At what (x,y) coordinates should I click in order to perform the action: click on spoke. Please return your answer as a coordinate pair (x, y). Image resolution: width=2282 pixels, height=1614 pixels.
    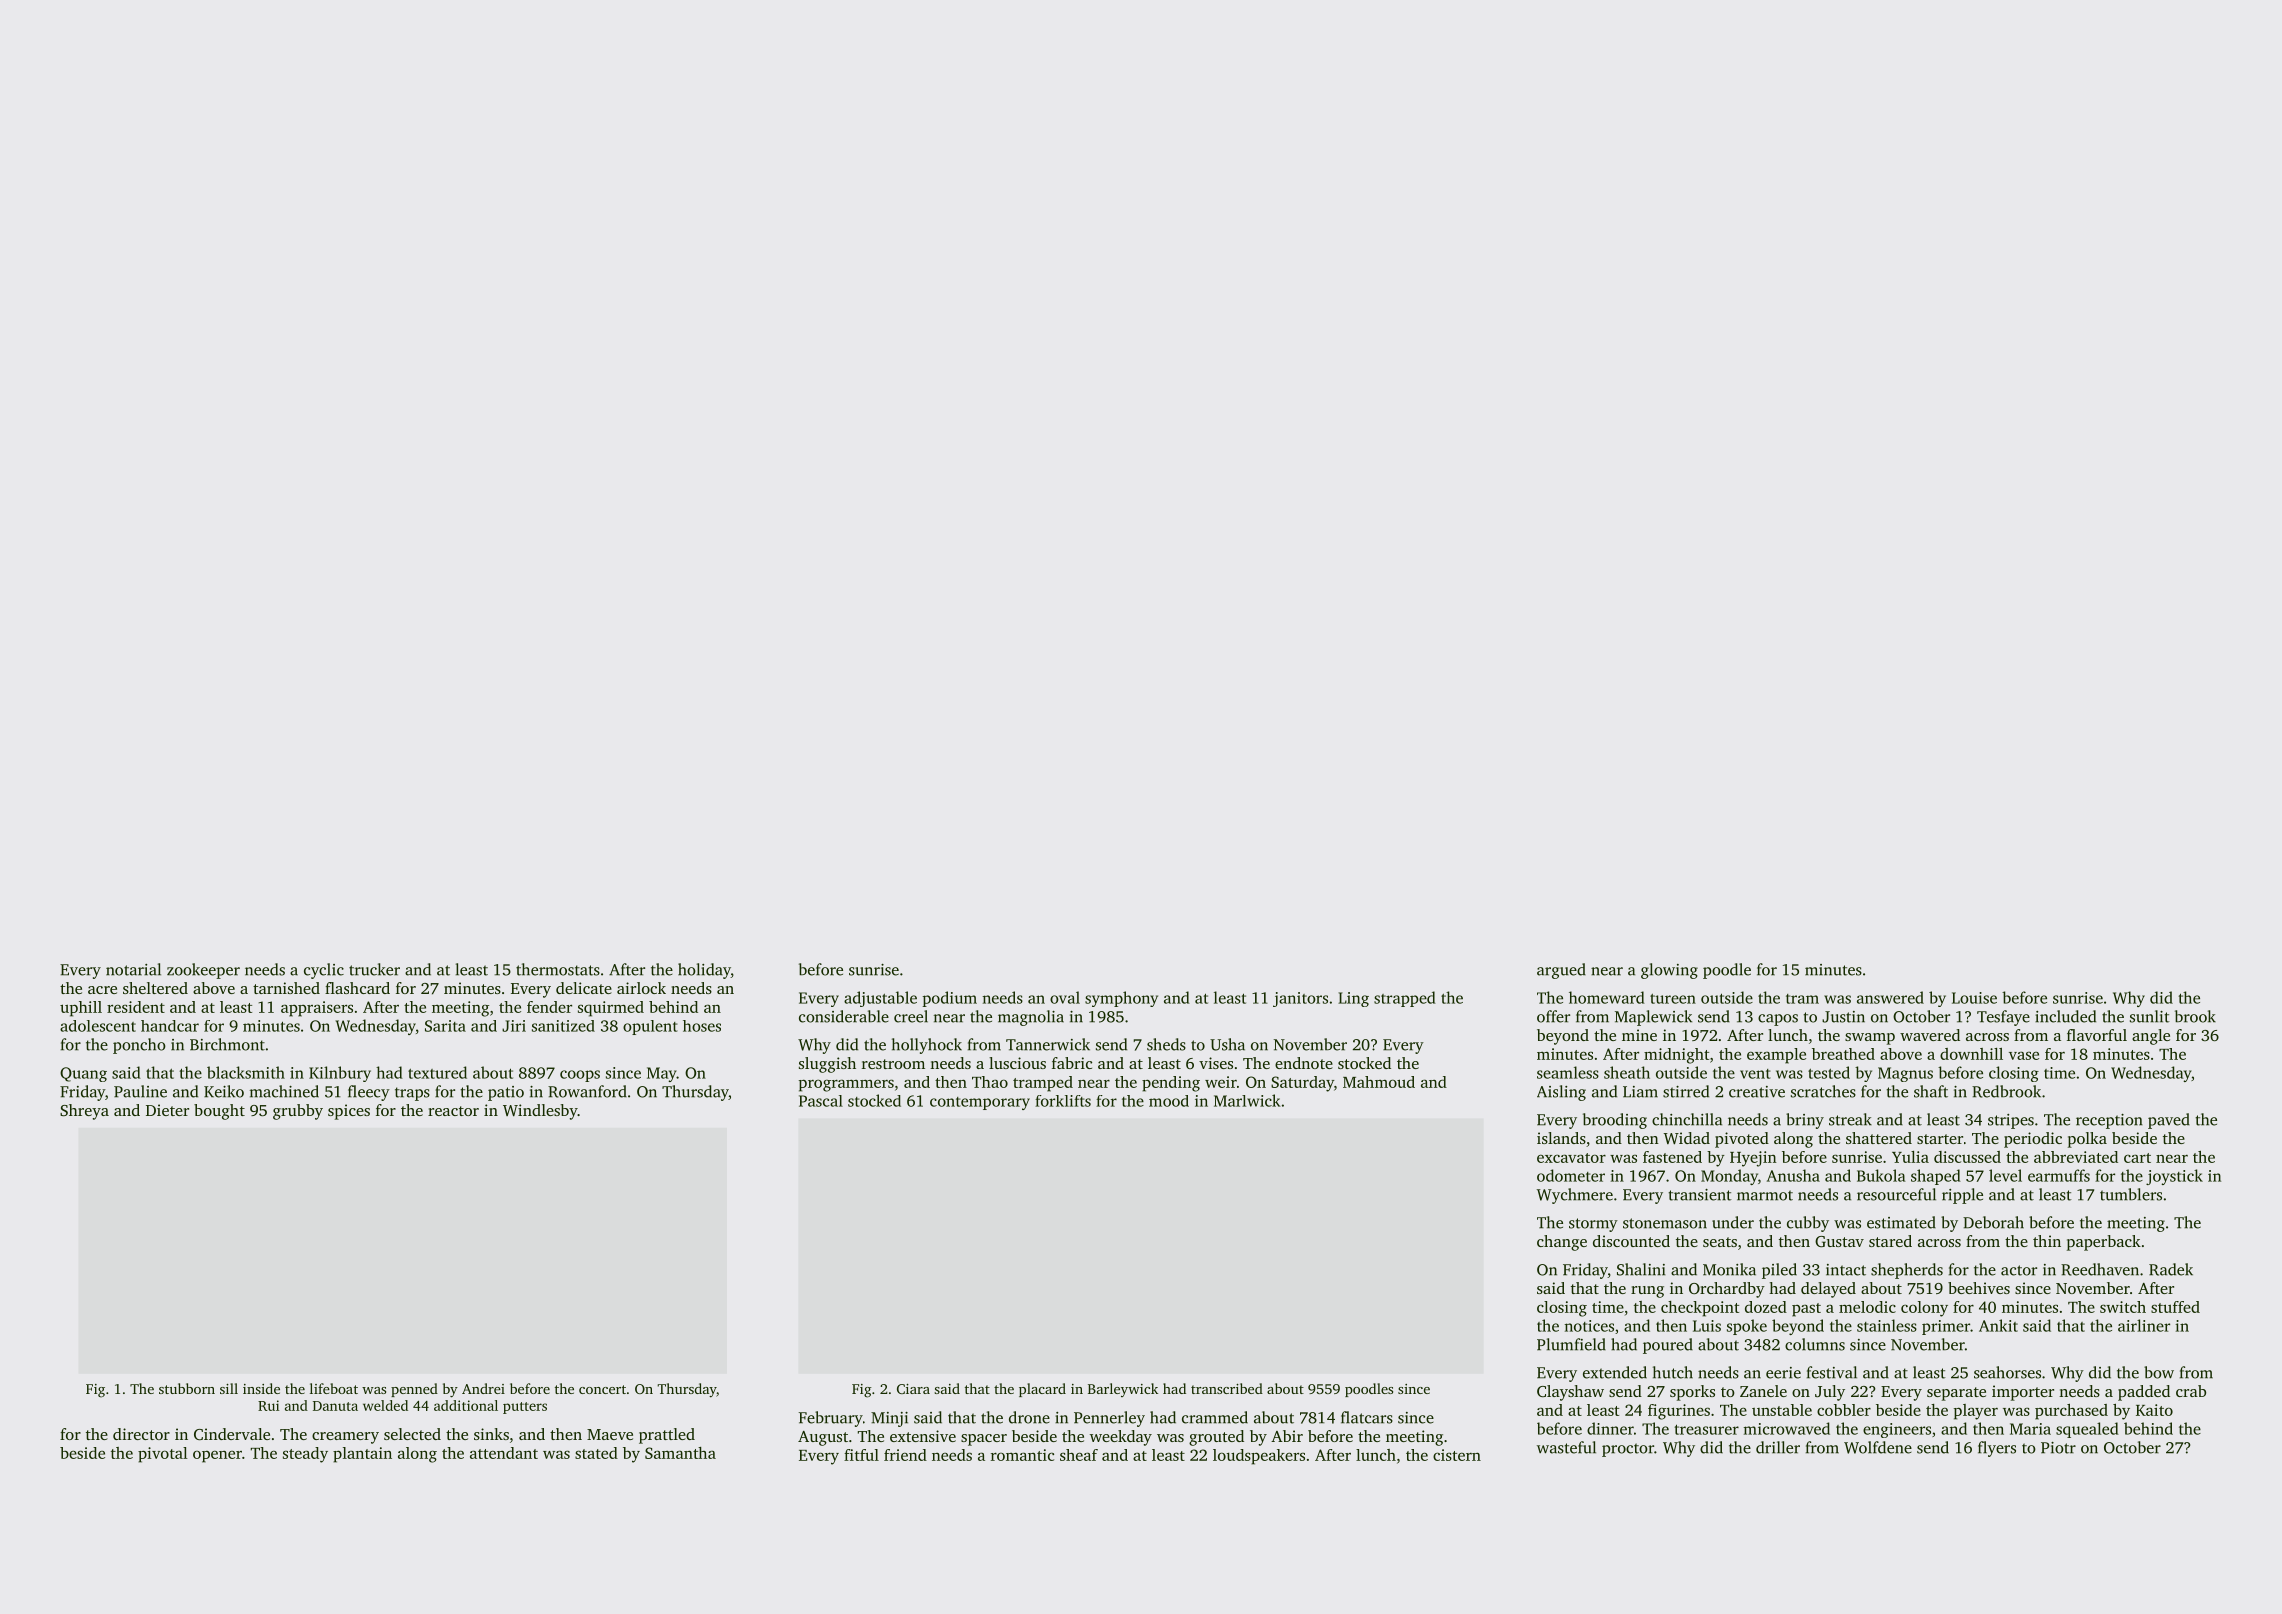
    Looking at the image, I should click on (1747, 1327).
